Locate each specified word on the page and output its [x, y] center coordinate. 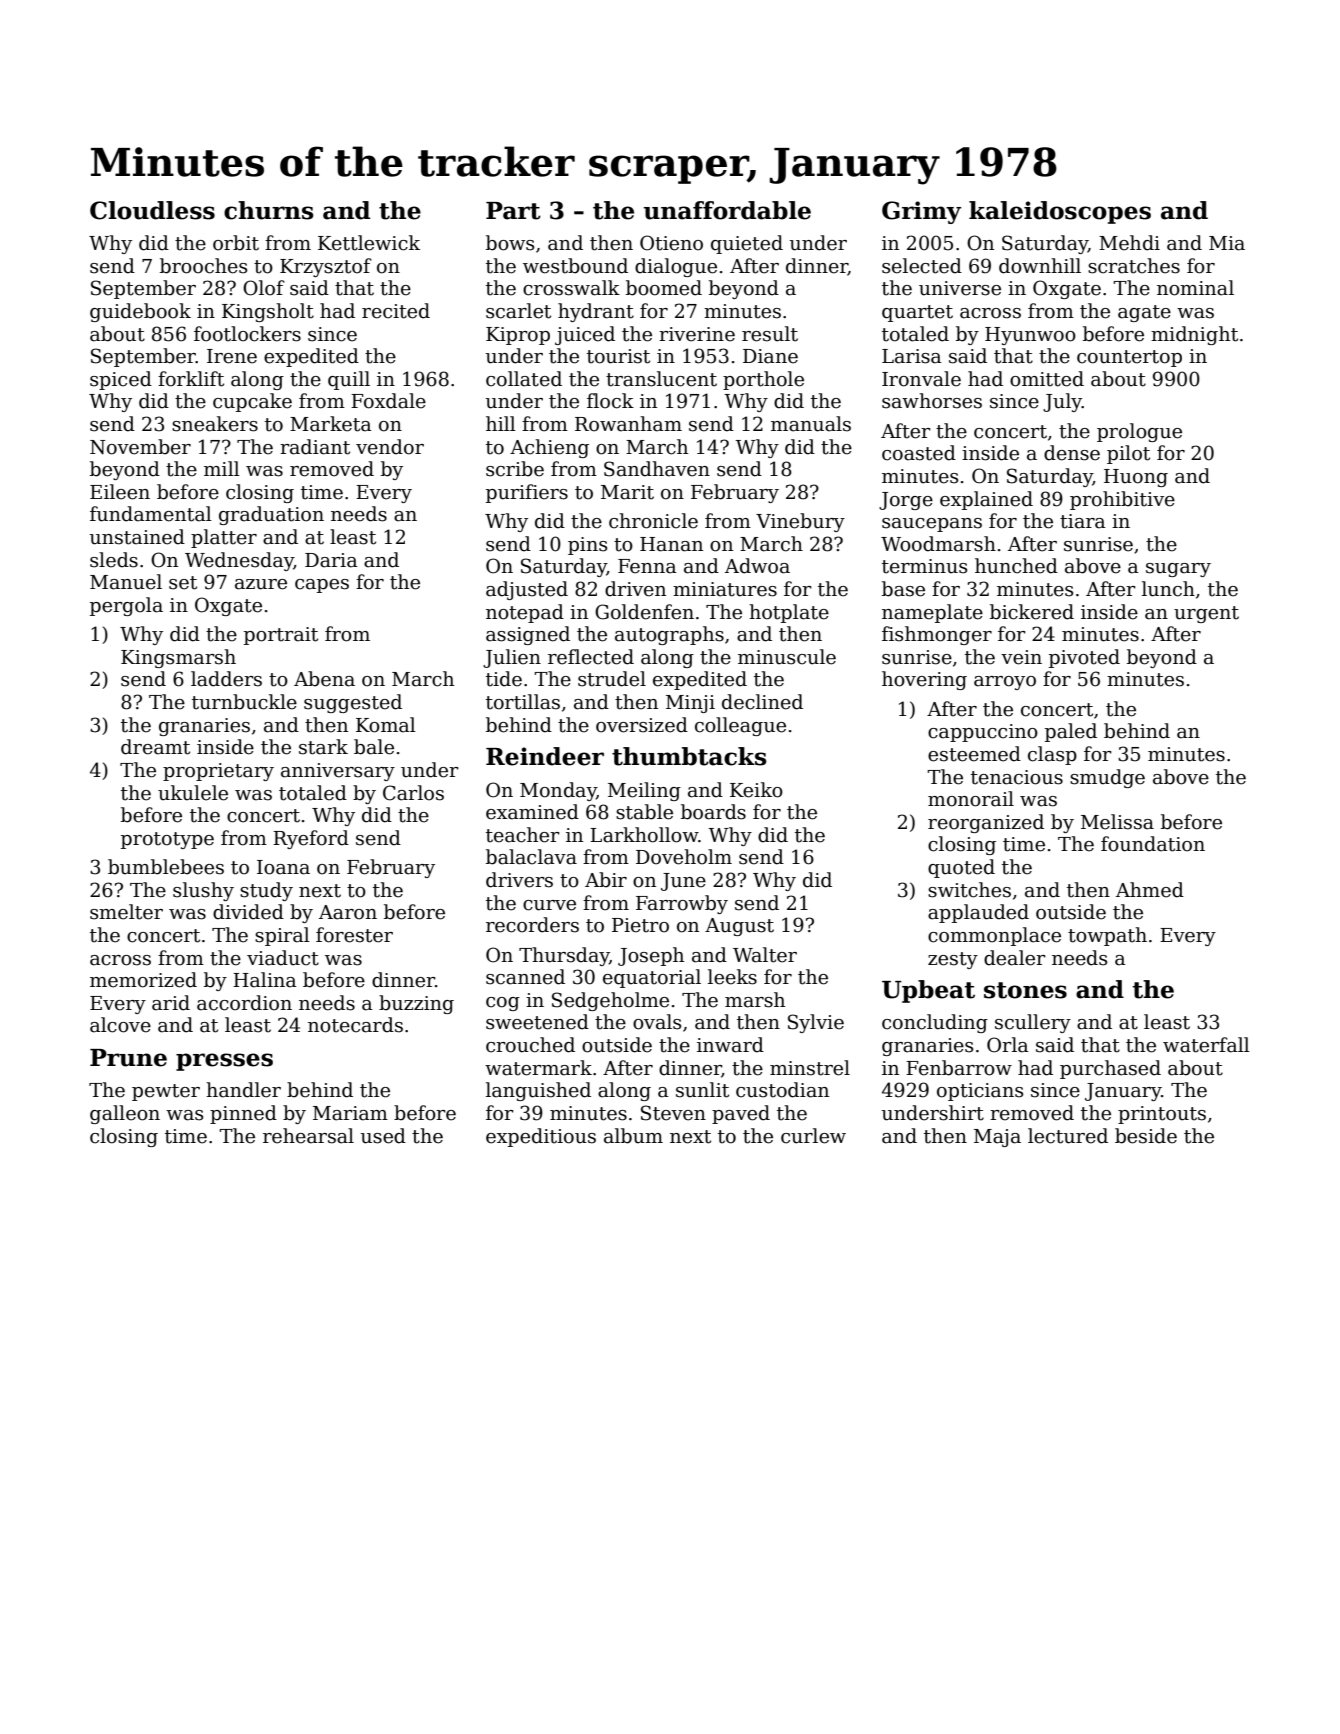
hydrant [596, 312]
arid [171, 1003]
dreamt [155, 747]
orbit [236, 243]
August [739, 927]
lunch [1168, 589]
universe [960, 288]
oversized [642, 725]
